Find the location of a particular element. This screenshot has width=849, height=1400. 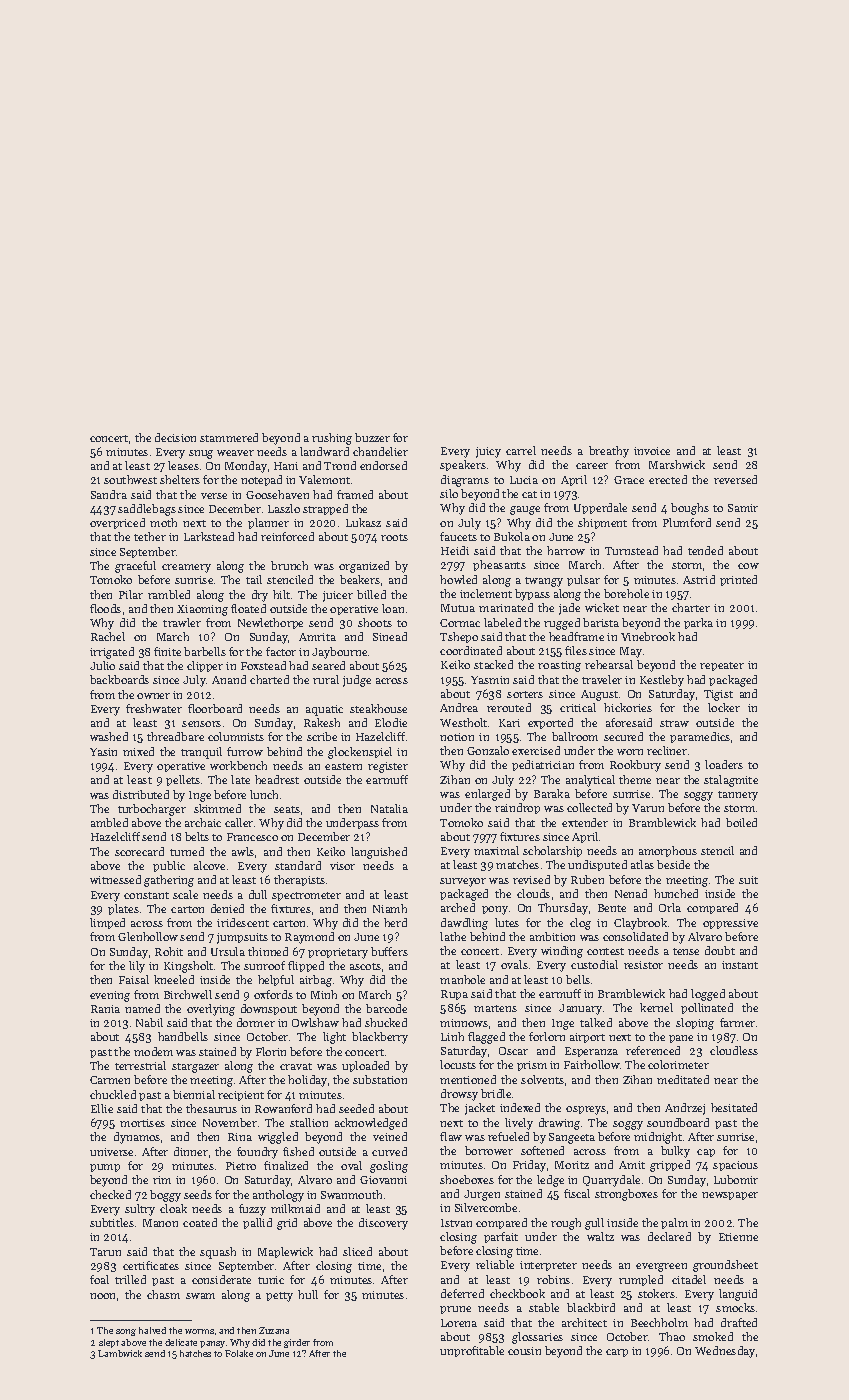

girder is located at coordinates (297, 1343).
